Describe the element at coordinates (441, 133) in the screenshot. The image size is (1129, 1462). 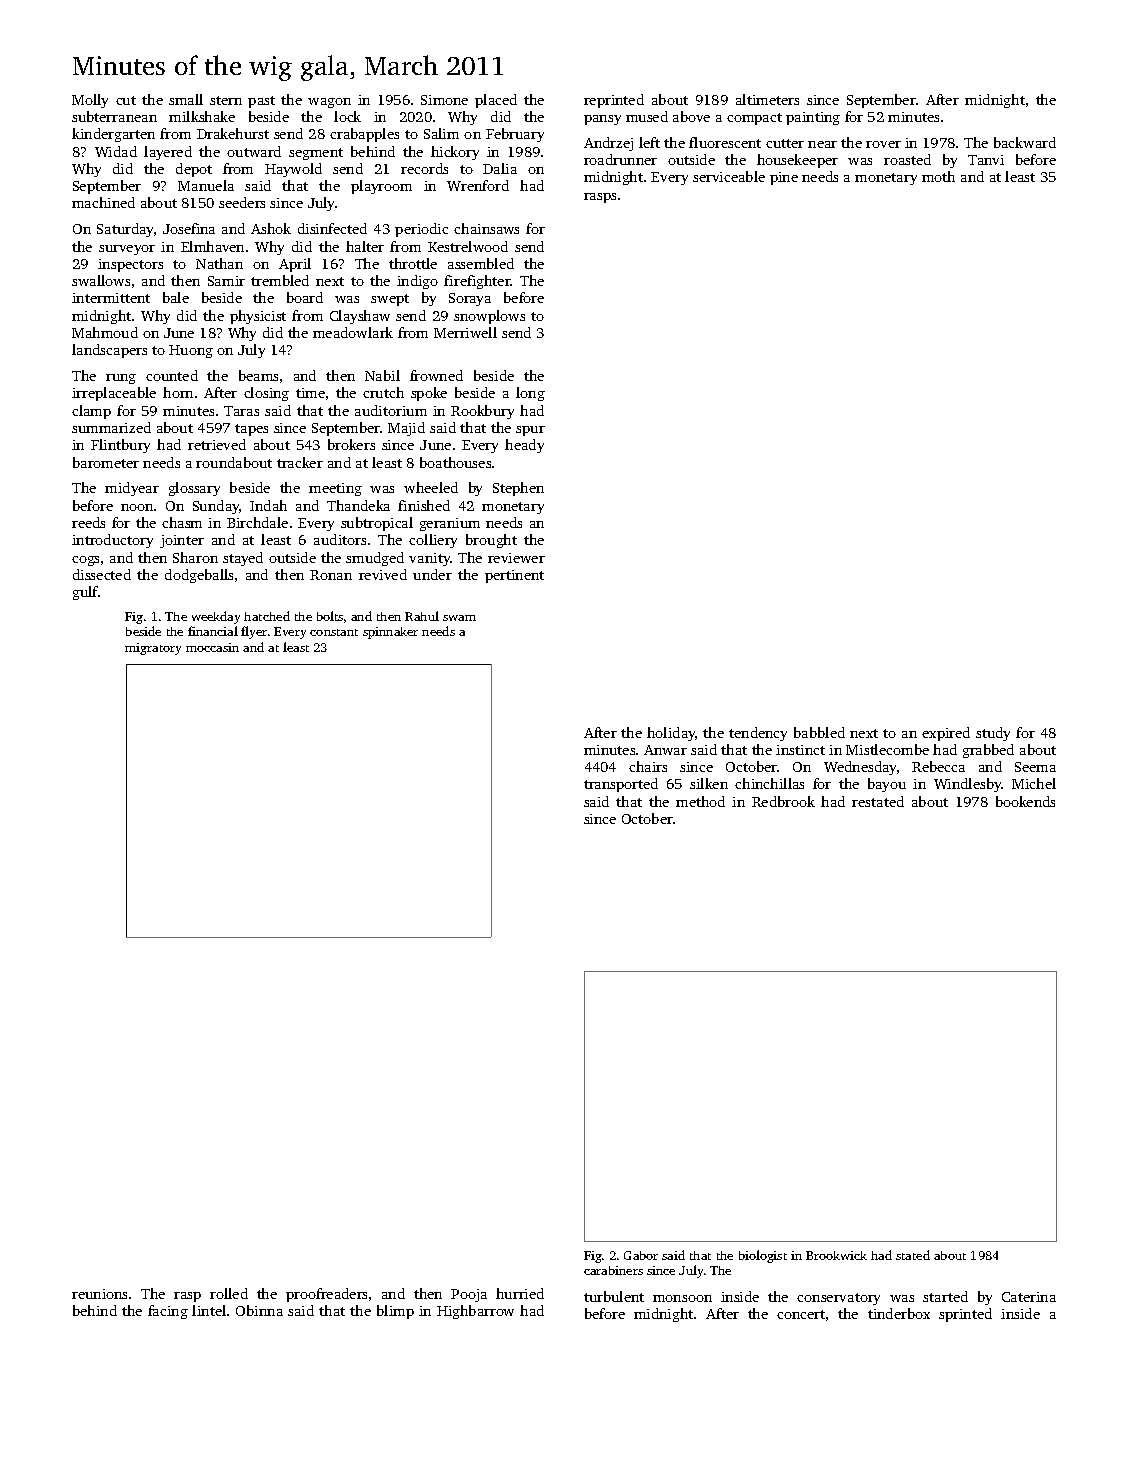
I see `Salim` at that location.
